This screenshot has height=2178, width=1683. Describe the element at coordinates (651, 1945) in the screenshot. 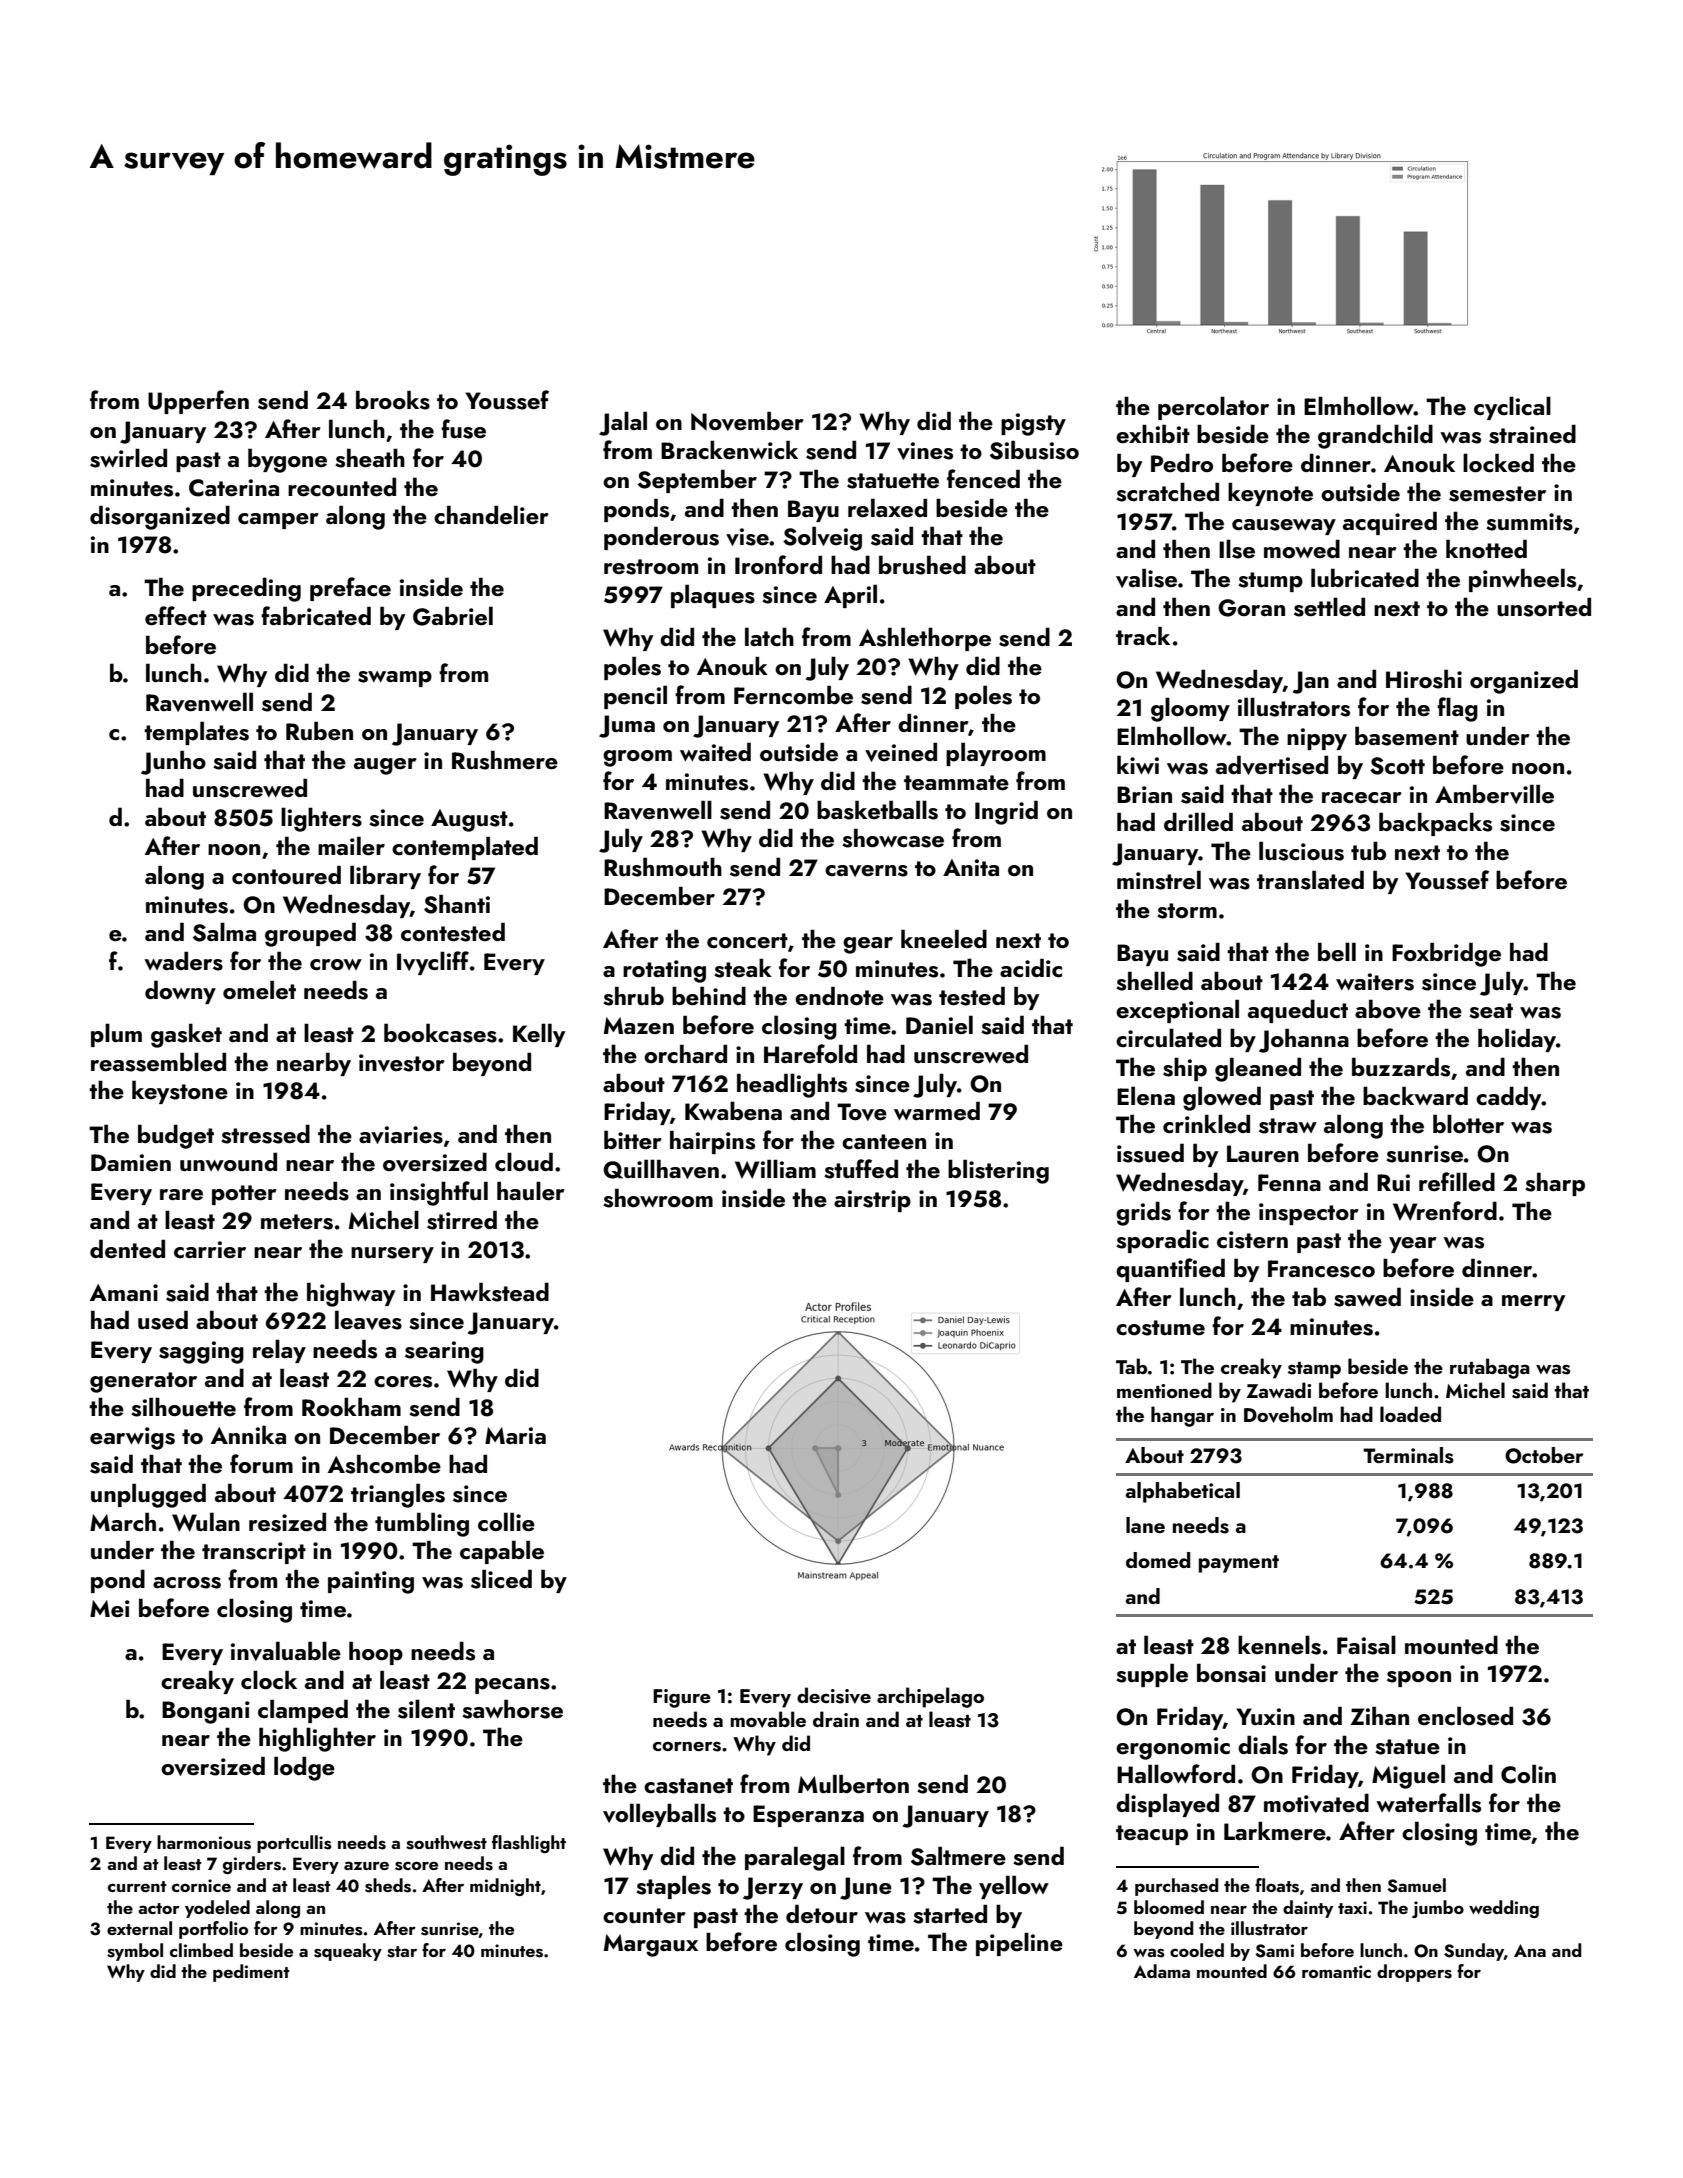

I see `Margaux` at that location.
